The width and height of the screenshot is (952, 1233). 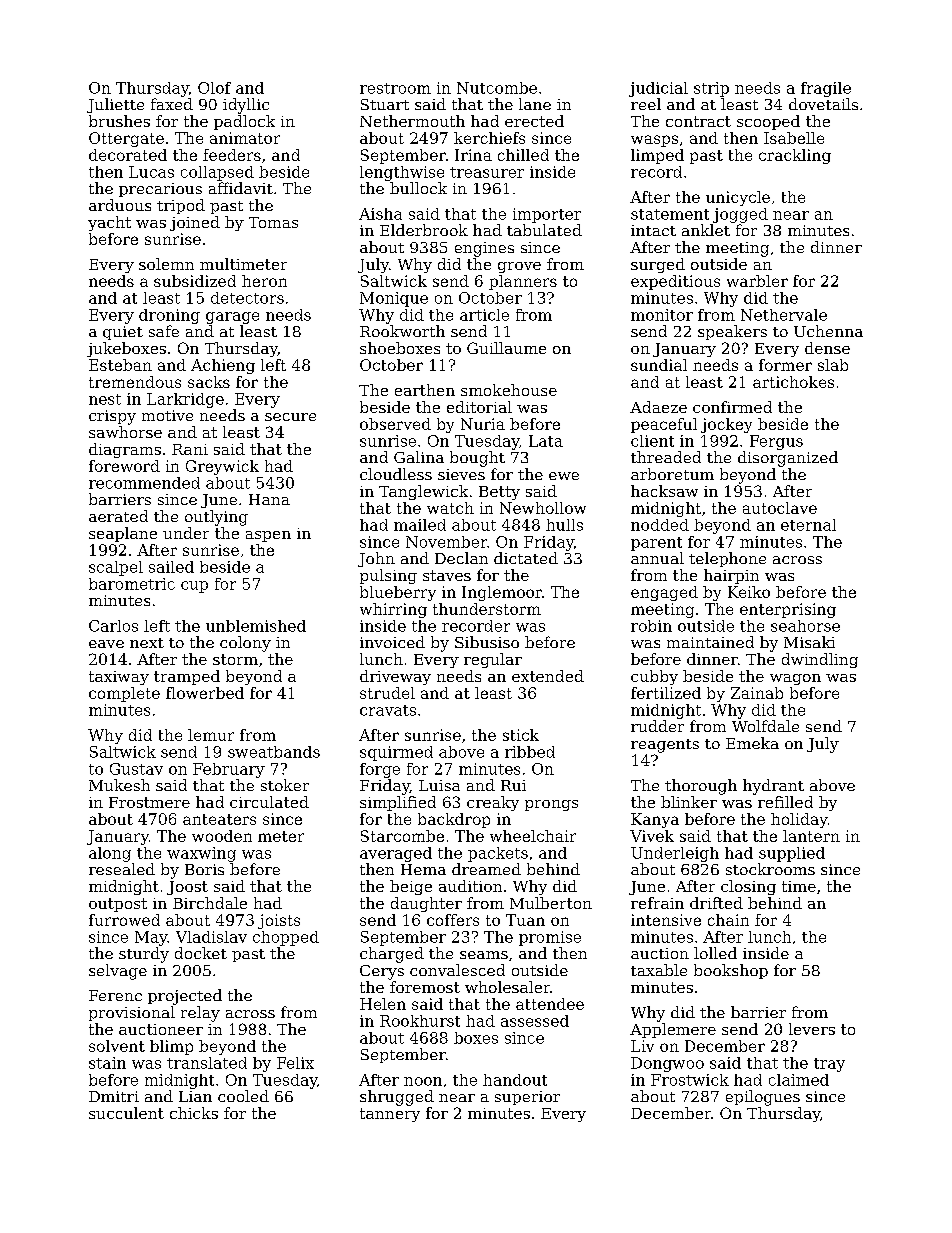 What do you see at coordinates (527, 1098) in the screenshot?
I see `superior` at bounding box center [527, 1098].
